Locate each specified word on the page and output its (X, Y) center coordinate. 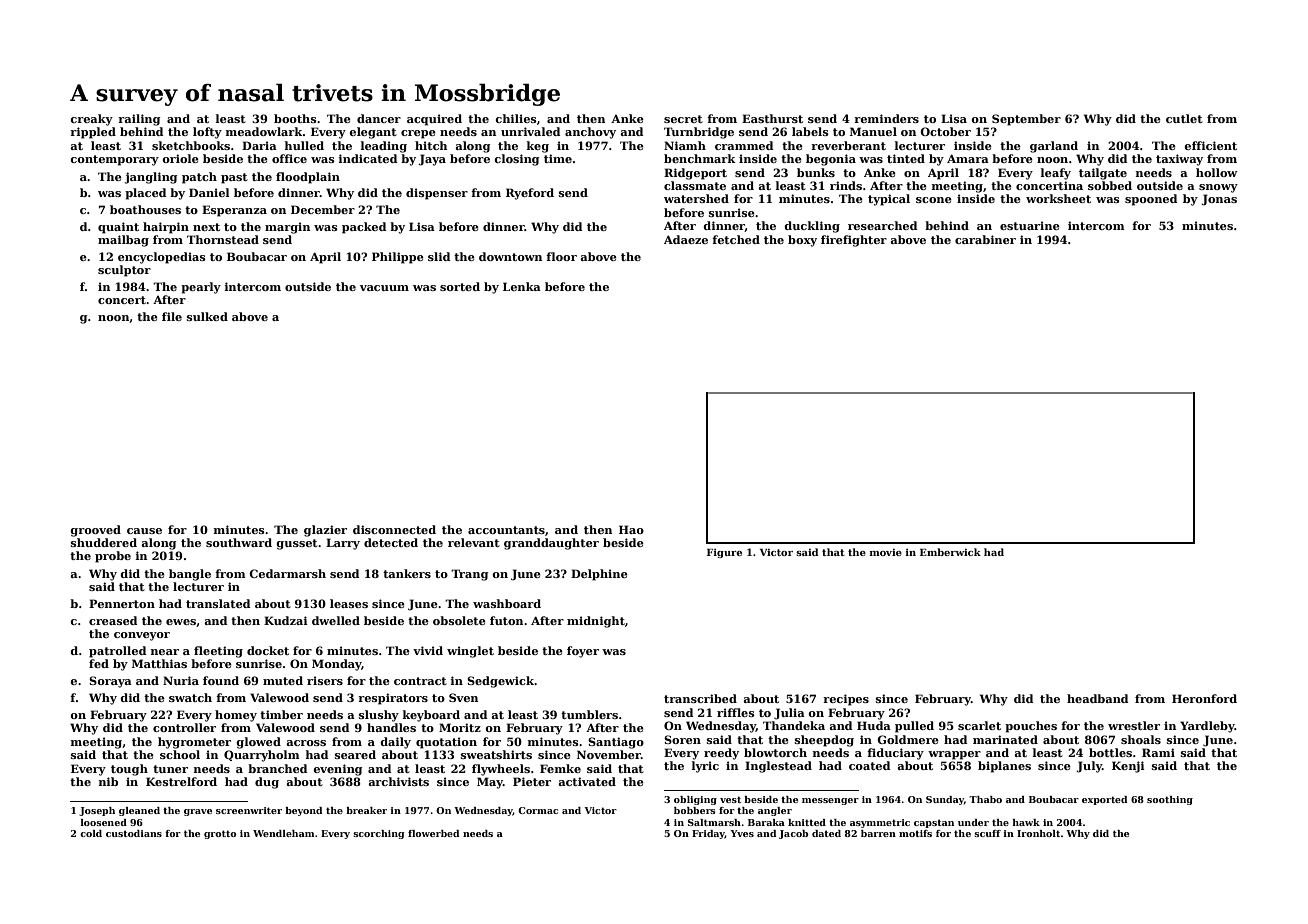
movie (886, 552)
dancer (379, 118)
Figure (724, 553)
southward (239, 542)
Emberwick (950, 552)
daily (395, 743)
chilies (516, 118)
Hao (631, 529)
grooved (95, 531)
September (1026, 120)
